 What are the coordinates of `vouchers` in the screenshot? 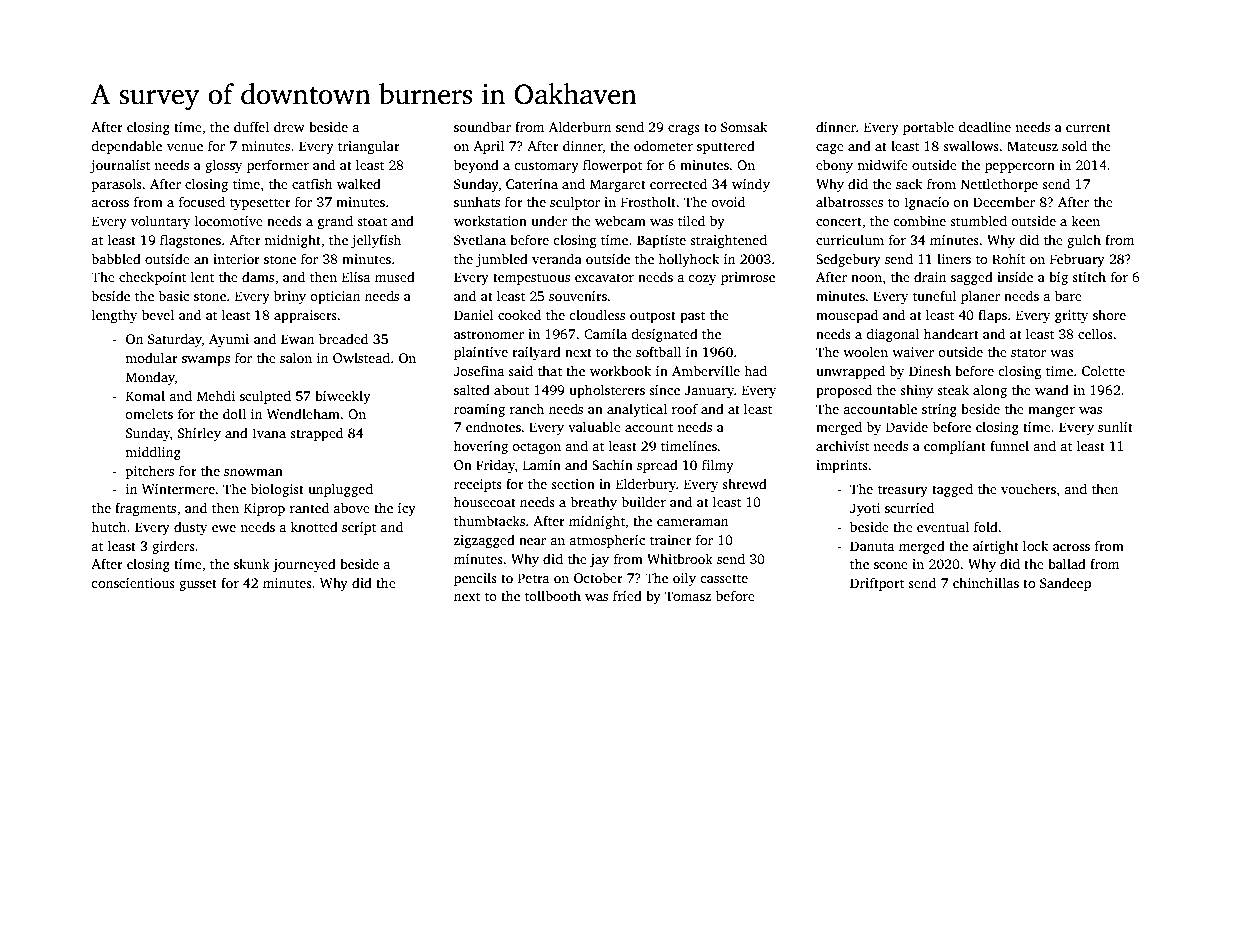 It's located at (1028, 488).
